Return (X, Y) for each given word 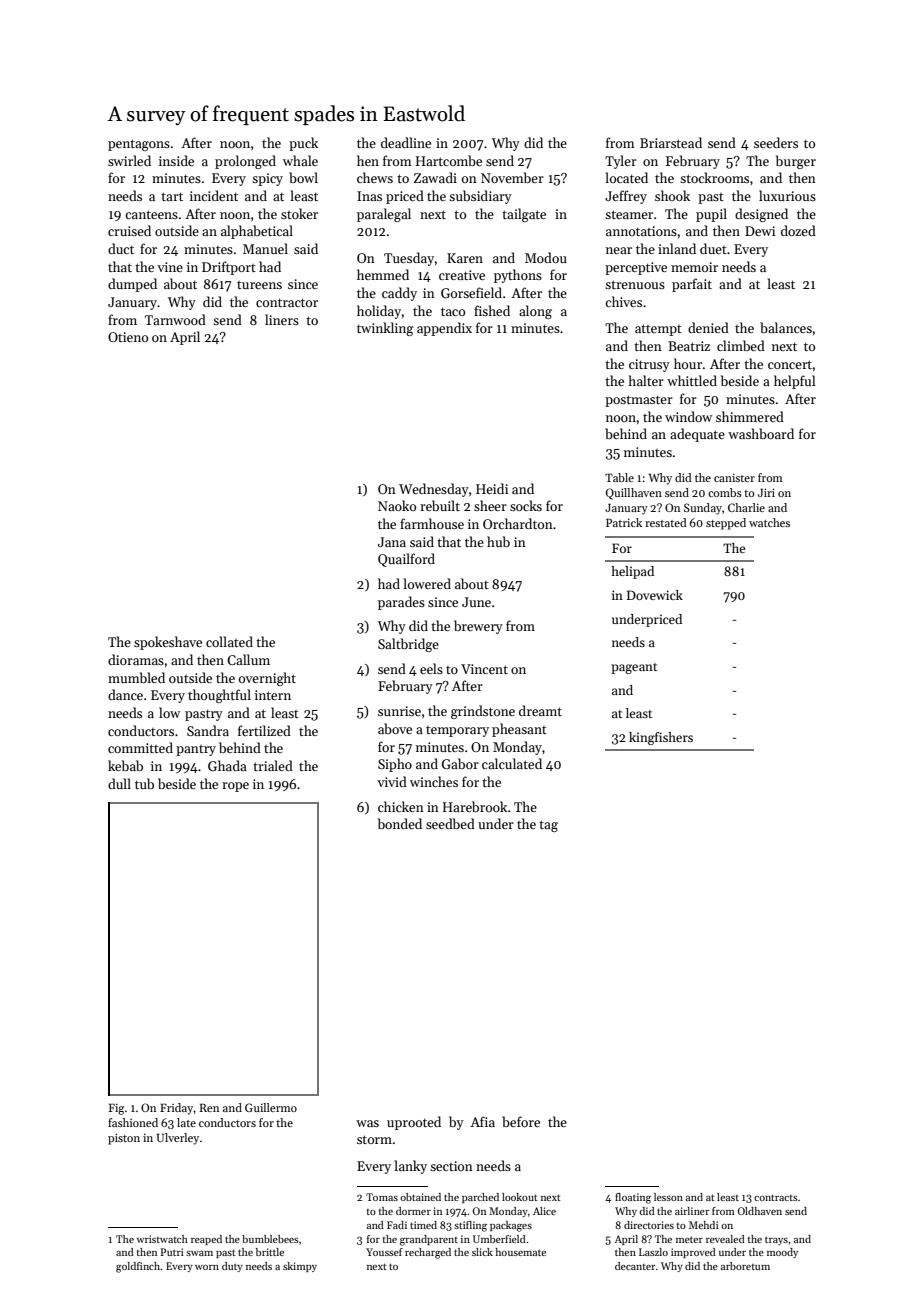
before (521, 1121)
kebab (125, 765)
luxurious (787, 195)
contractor (287, 302)
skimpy (300, 1267)
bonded (400, 823)
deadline (406, 142)
